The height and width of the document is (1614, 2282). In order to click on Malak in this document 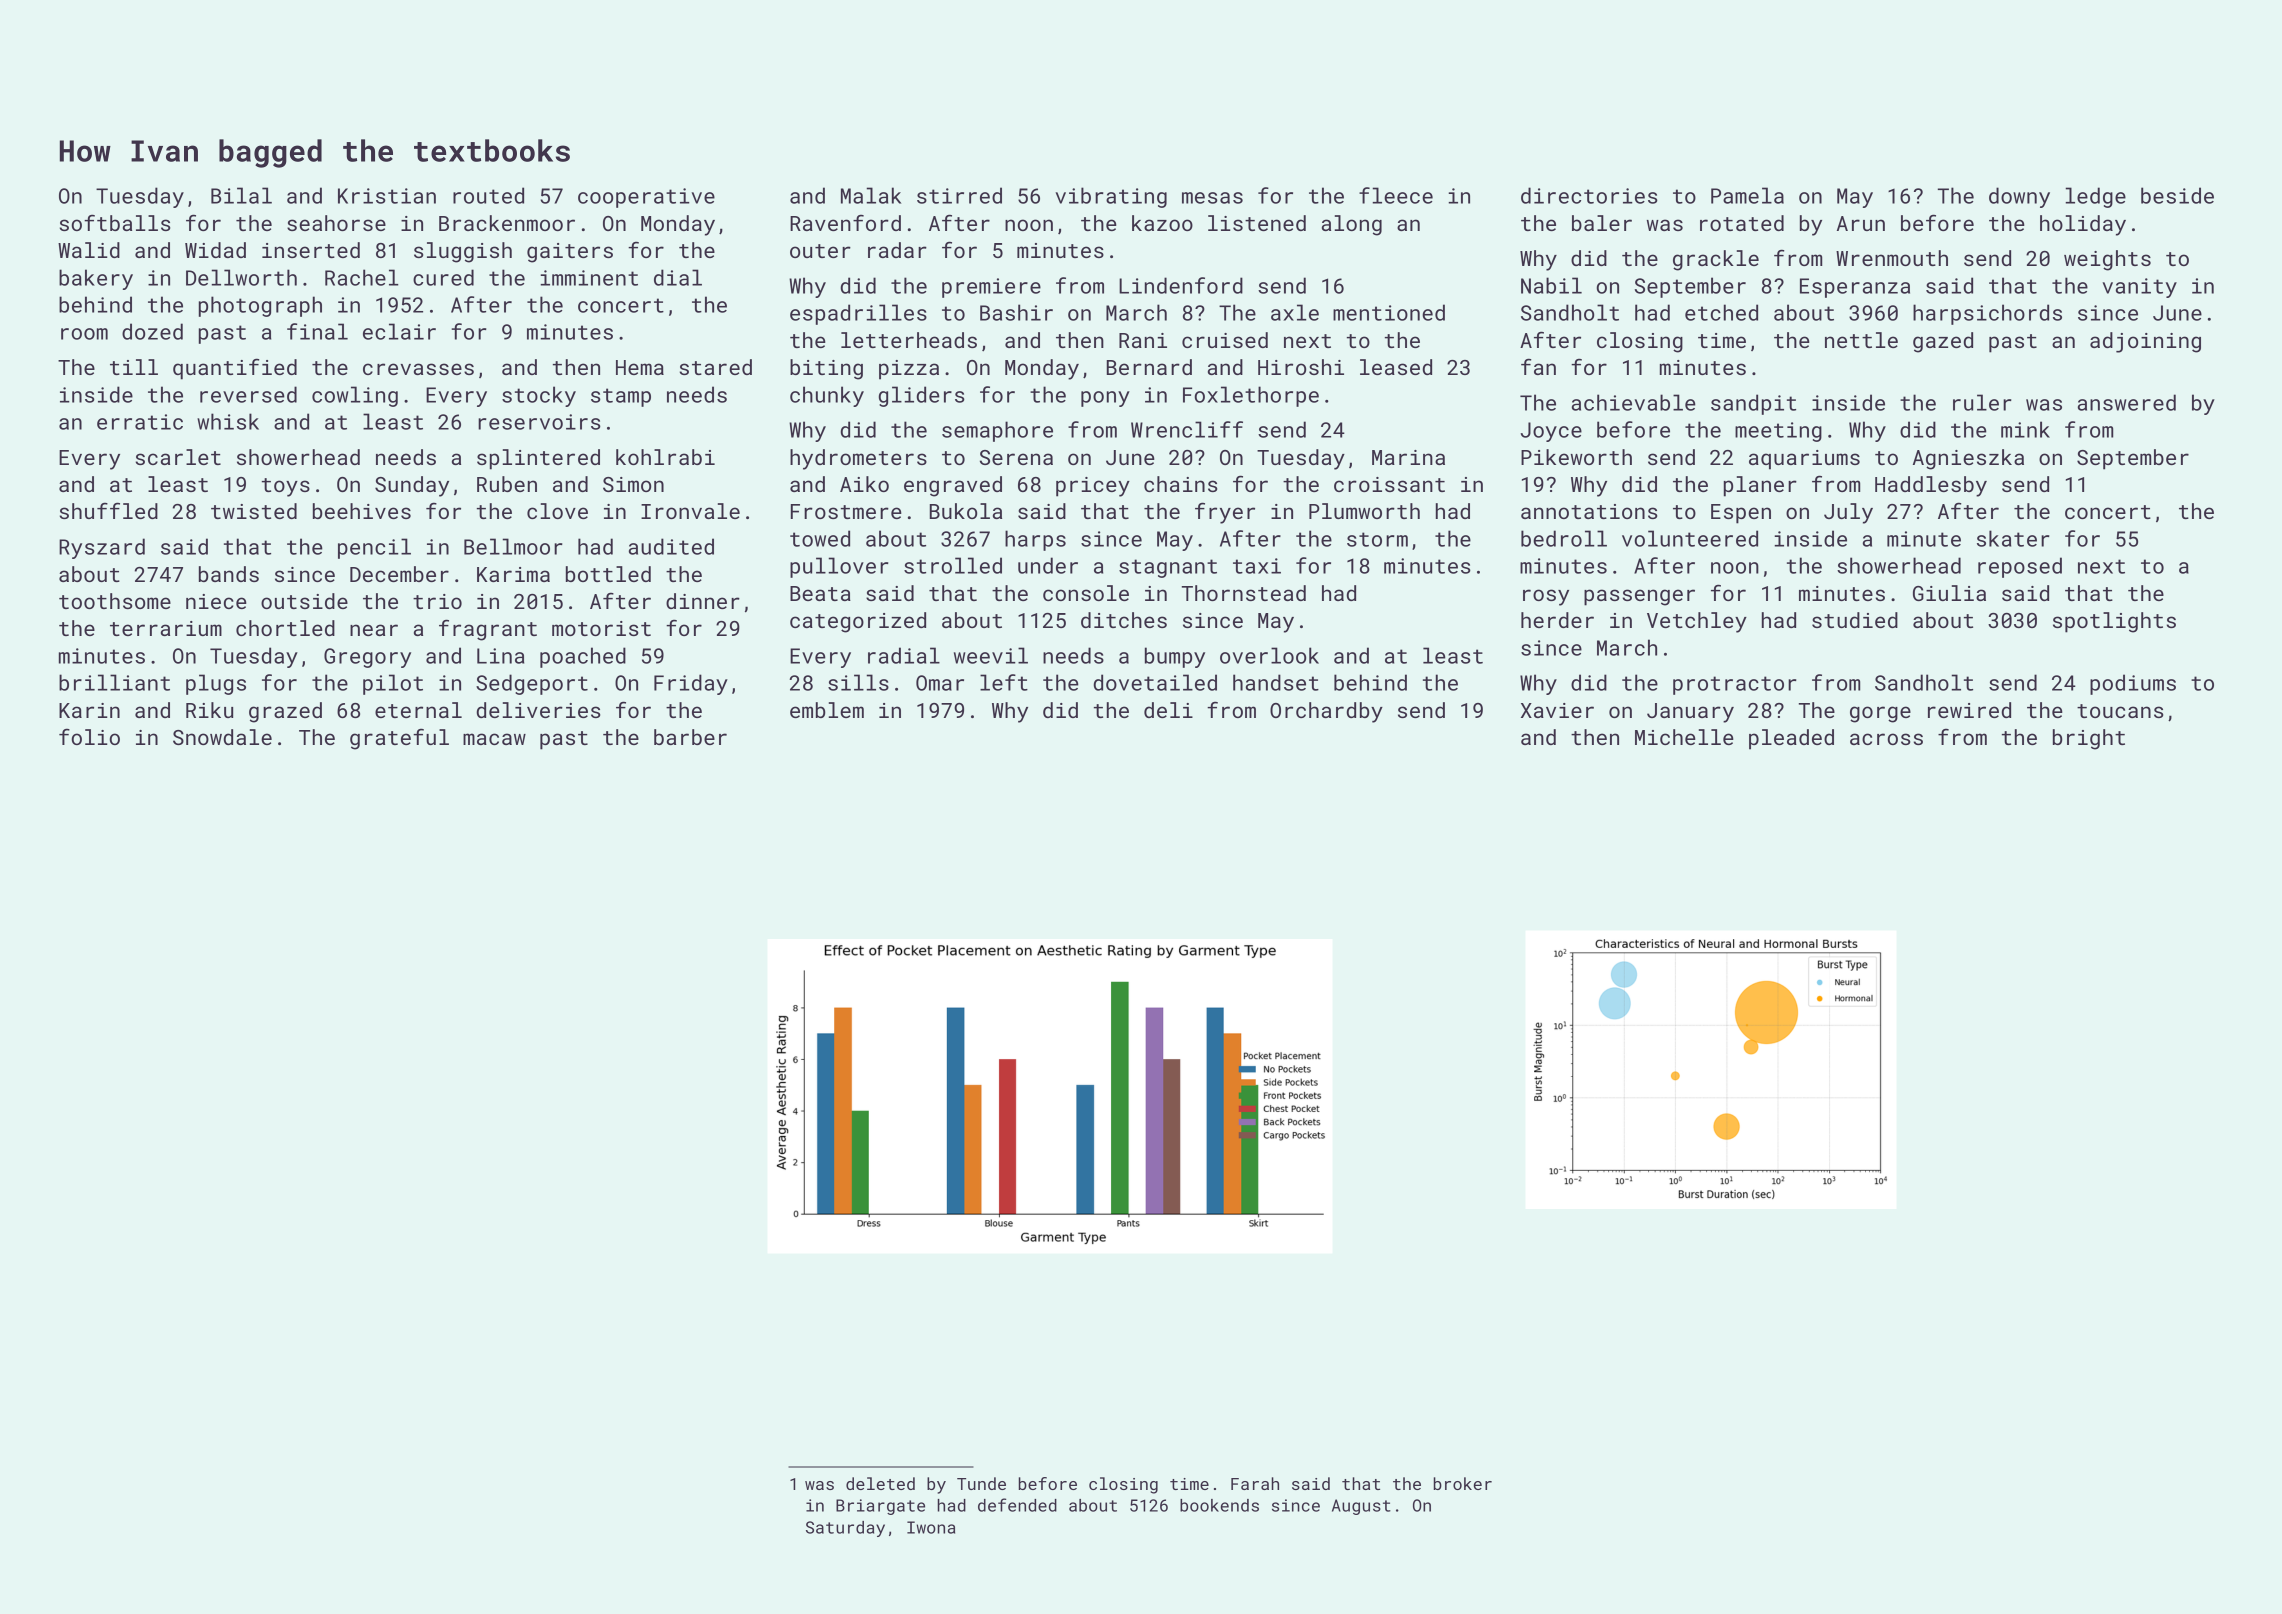, I will do `click(871, 195)`.
